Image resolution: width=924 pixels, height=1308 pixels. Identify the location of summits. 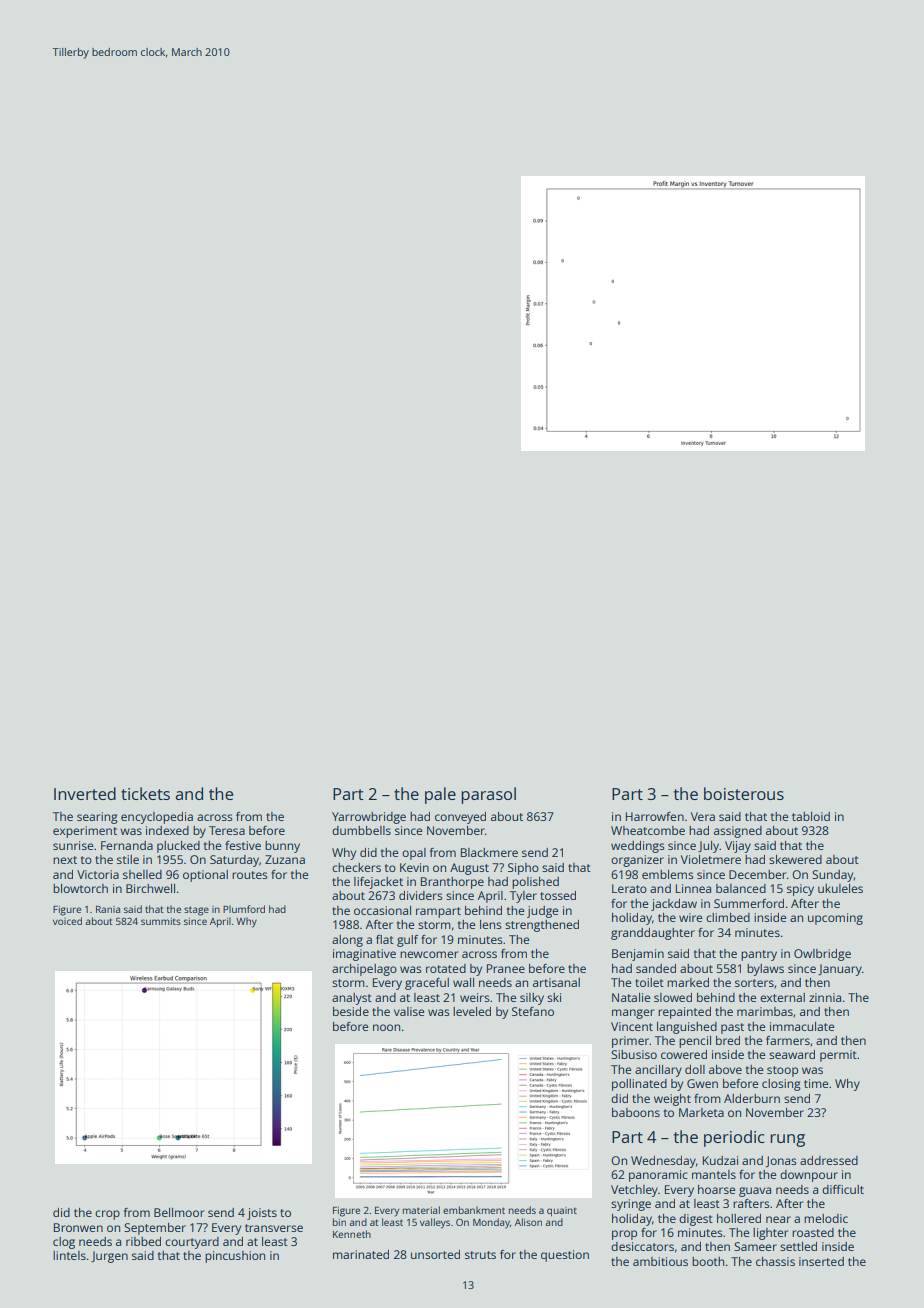
(161, 921).
